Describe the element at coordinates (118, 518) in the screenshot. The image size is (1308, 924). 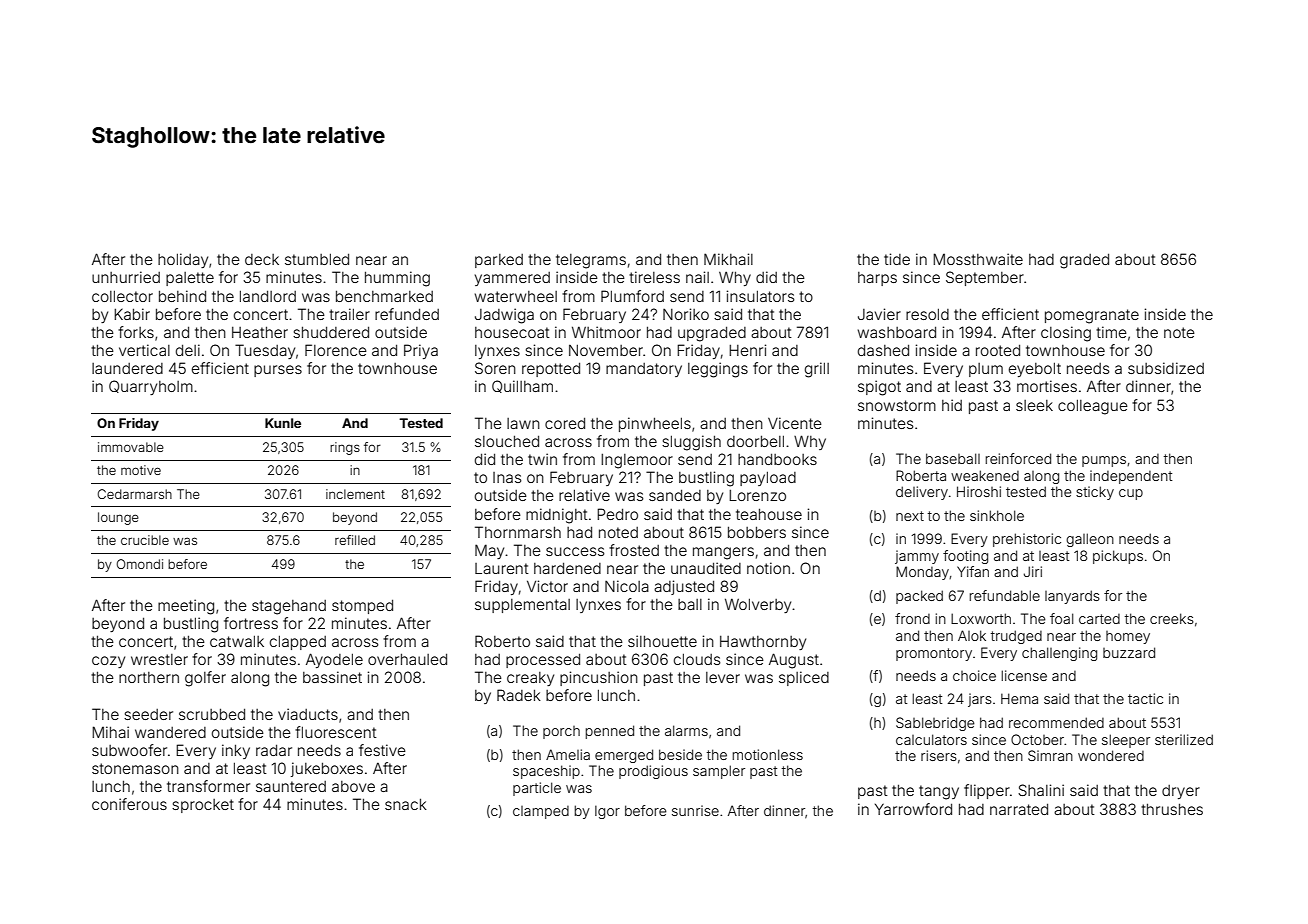
I see `lounge` at that location.
